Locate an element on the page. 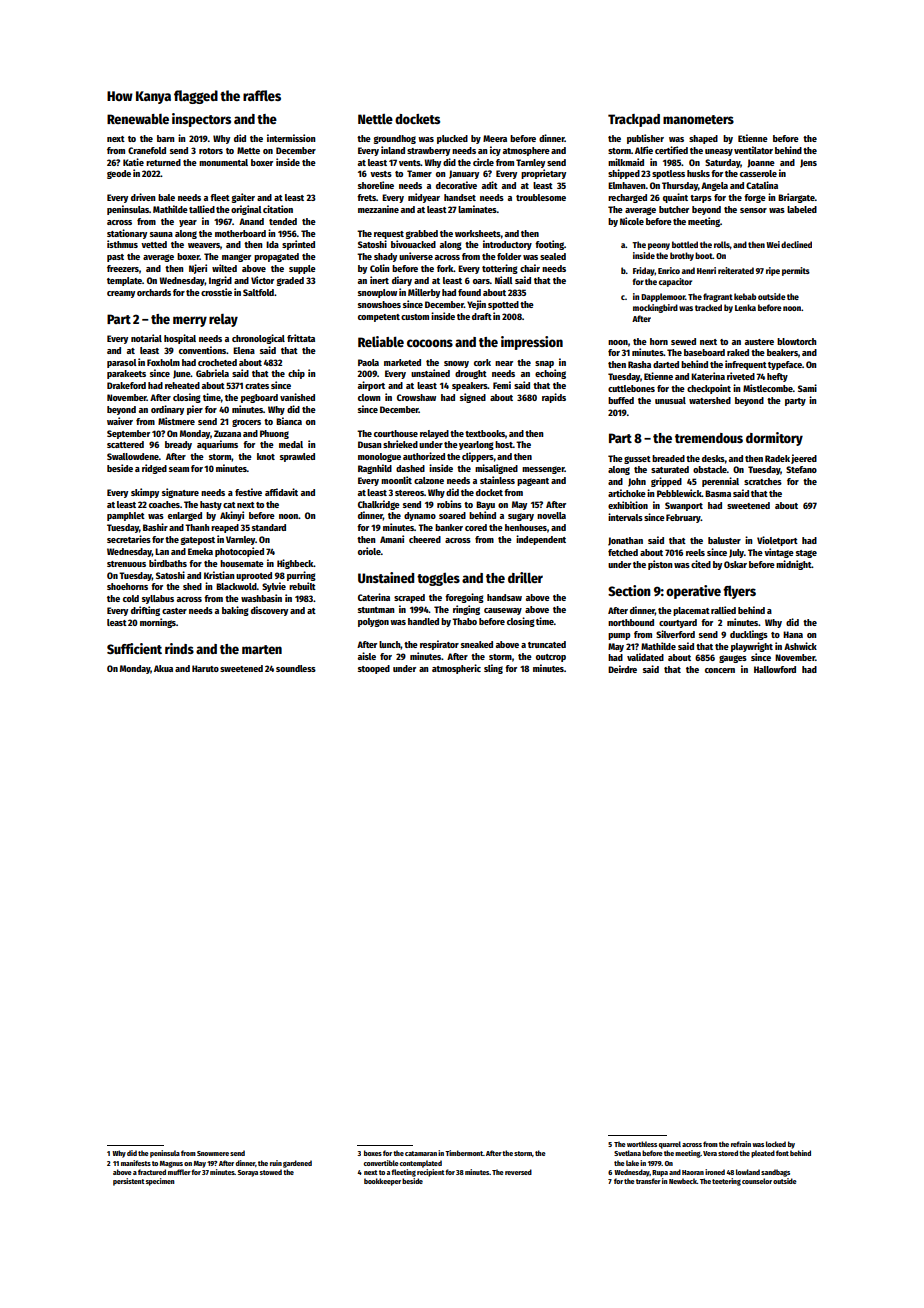  Timbermont is located at coordinates (464, 1153).
